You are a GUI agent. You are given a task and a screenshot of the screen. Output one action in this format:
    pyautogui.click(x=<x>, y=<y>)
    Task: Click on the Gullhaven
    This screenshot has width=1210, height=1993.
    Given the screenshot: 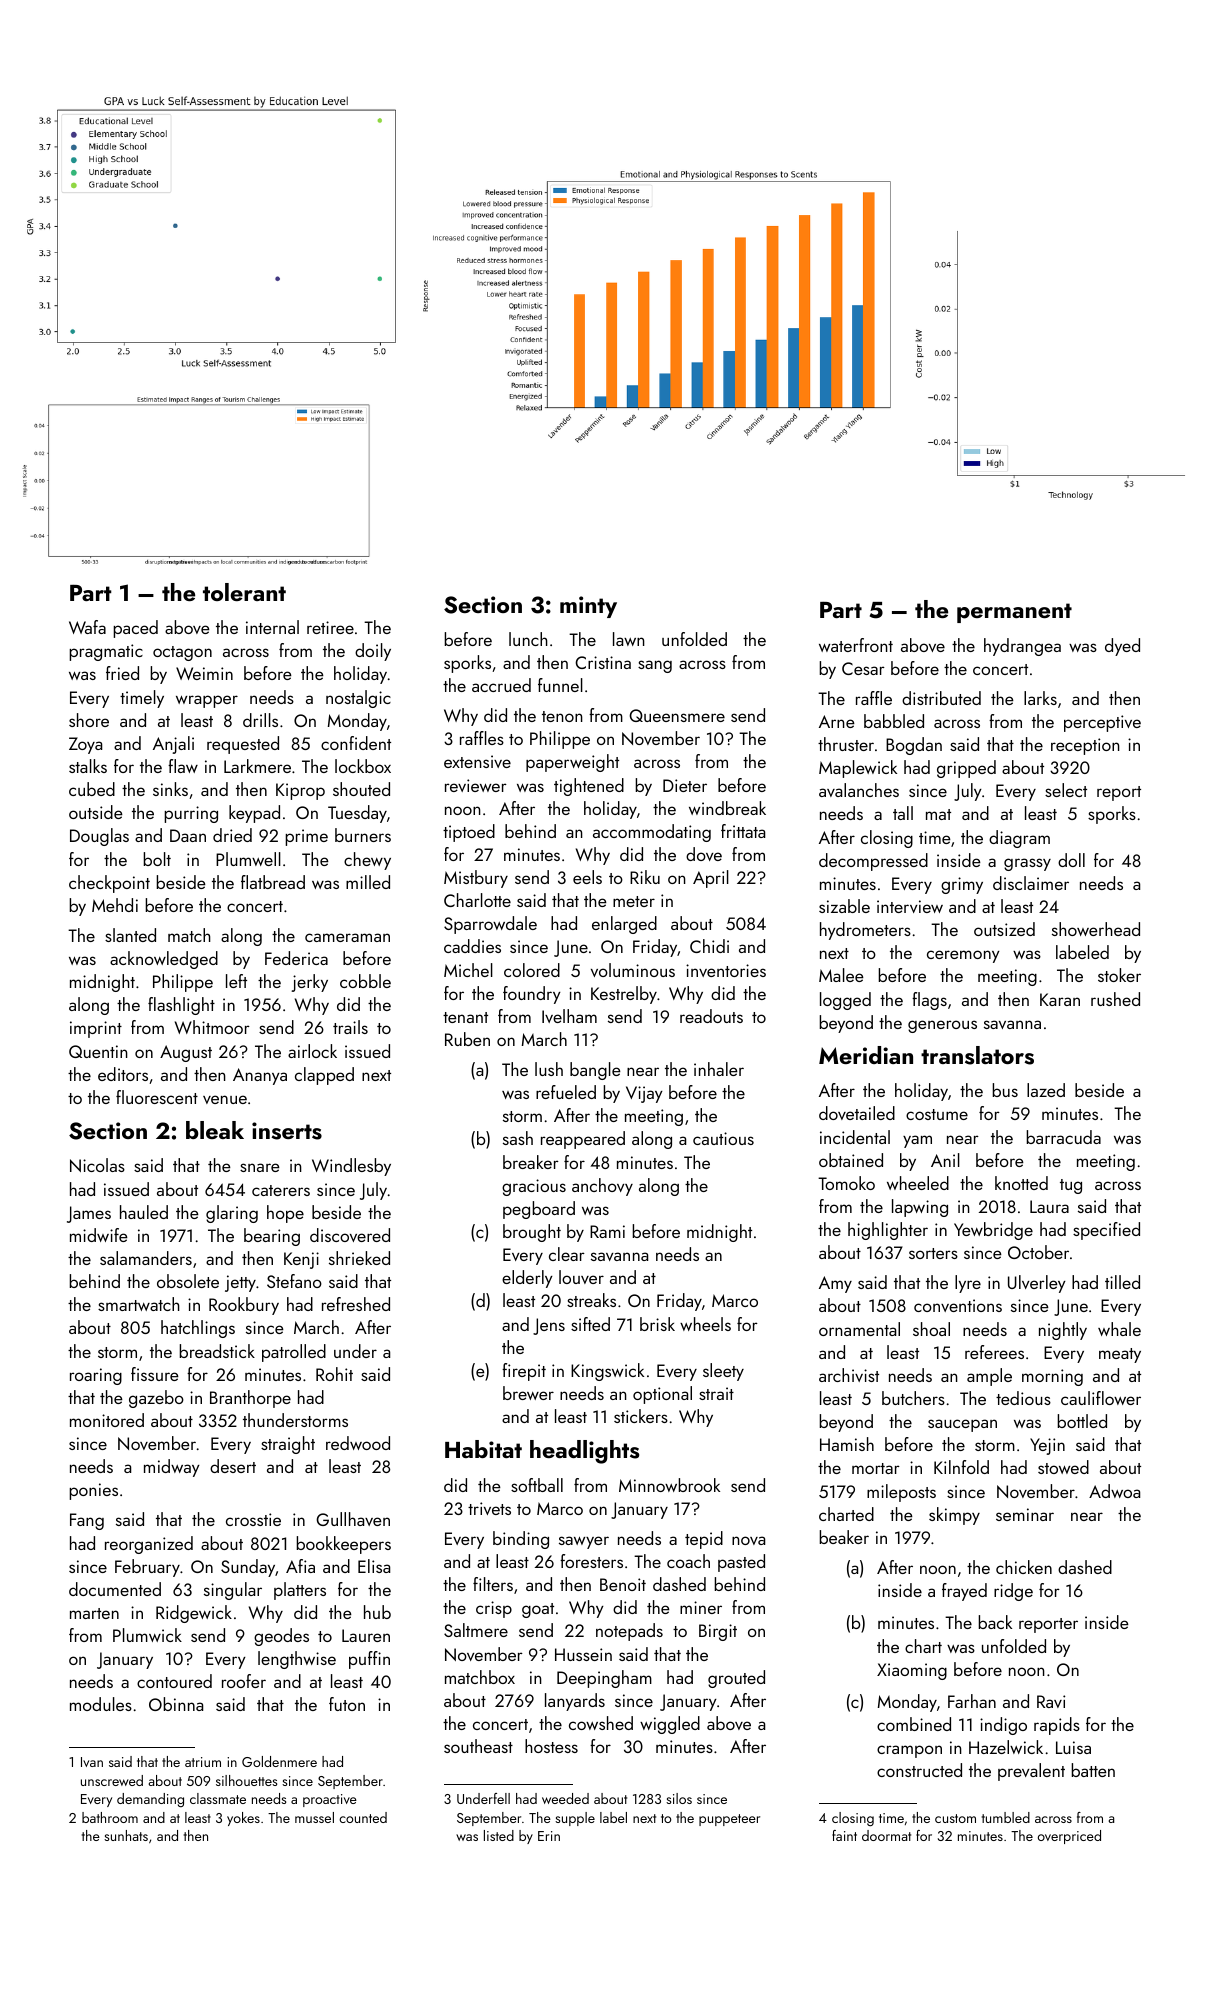 What is the action you would take?
    pyautogui.click(x=353, y=1519)
